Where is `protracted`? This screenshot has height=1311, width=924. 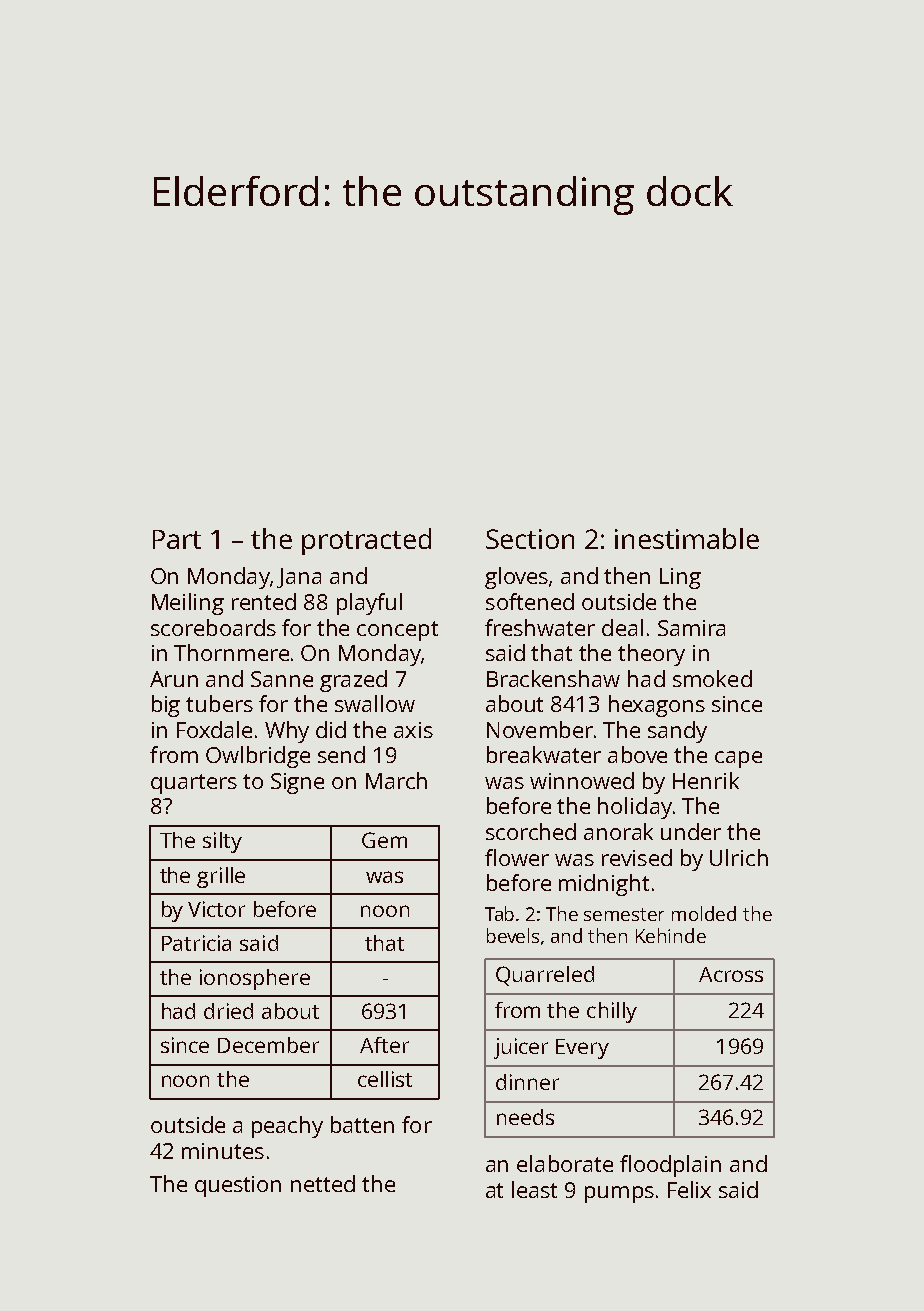
protracted is located at coordinates (366, 541).
